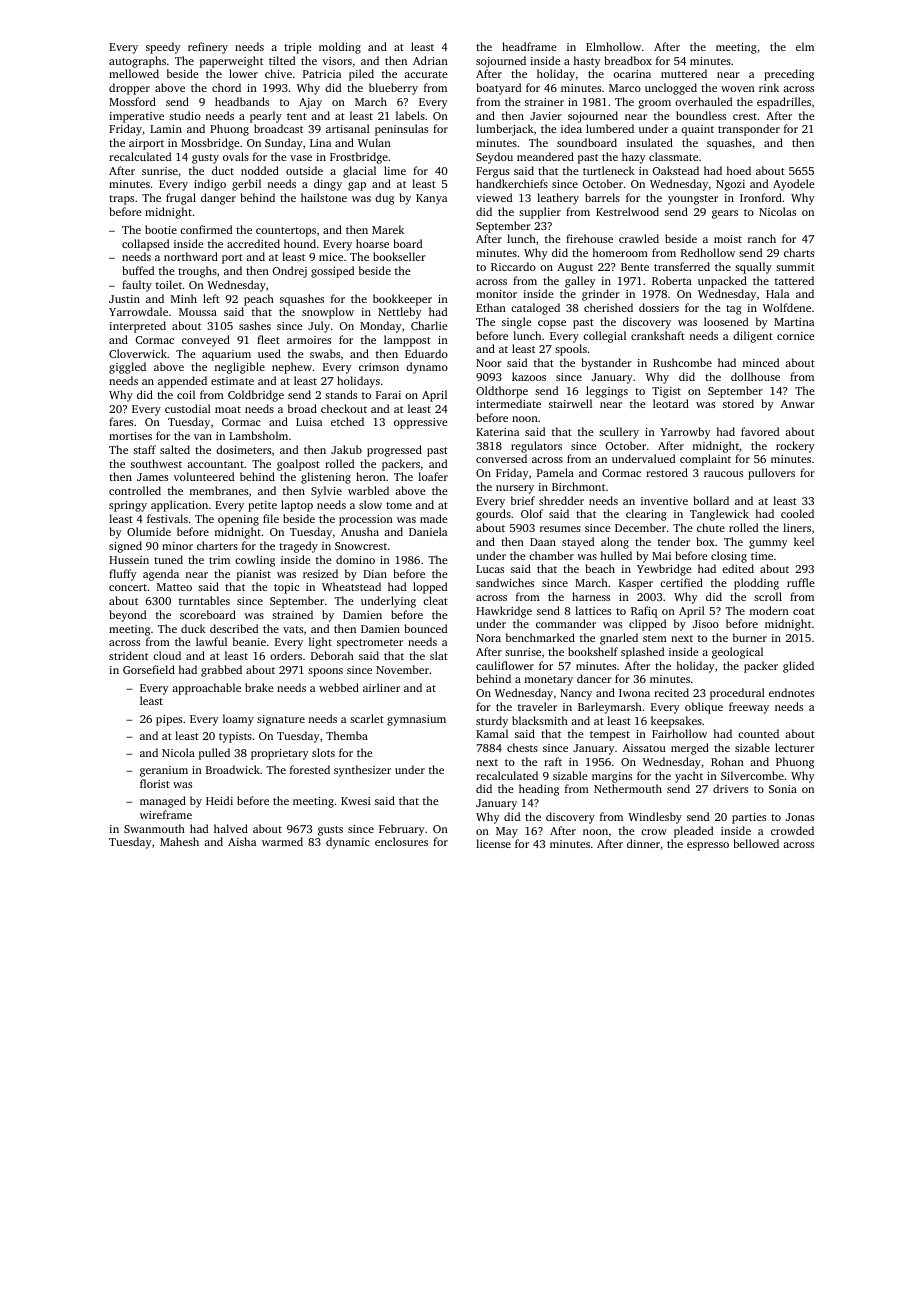 Image resolution: width=924 pixels, height=1308 pixels. Describe the element at coordinates (529, 46) in the document. I see `headframe` at that location.
